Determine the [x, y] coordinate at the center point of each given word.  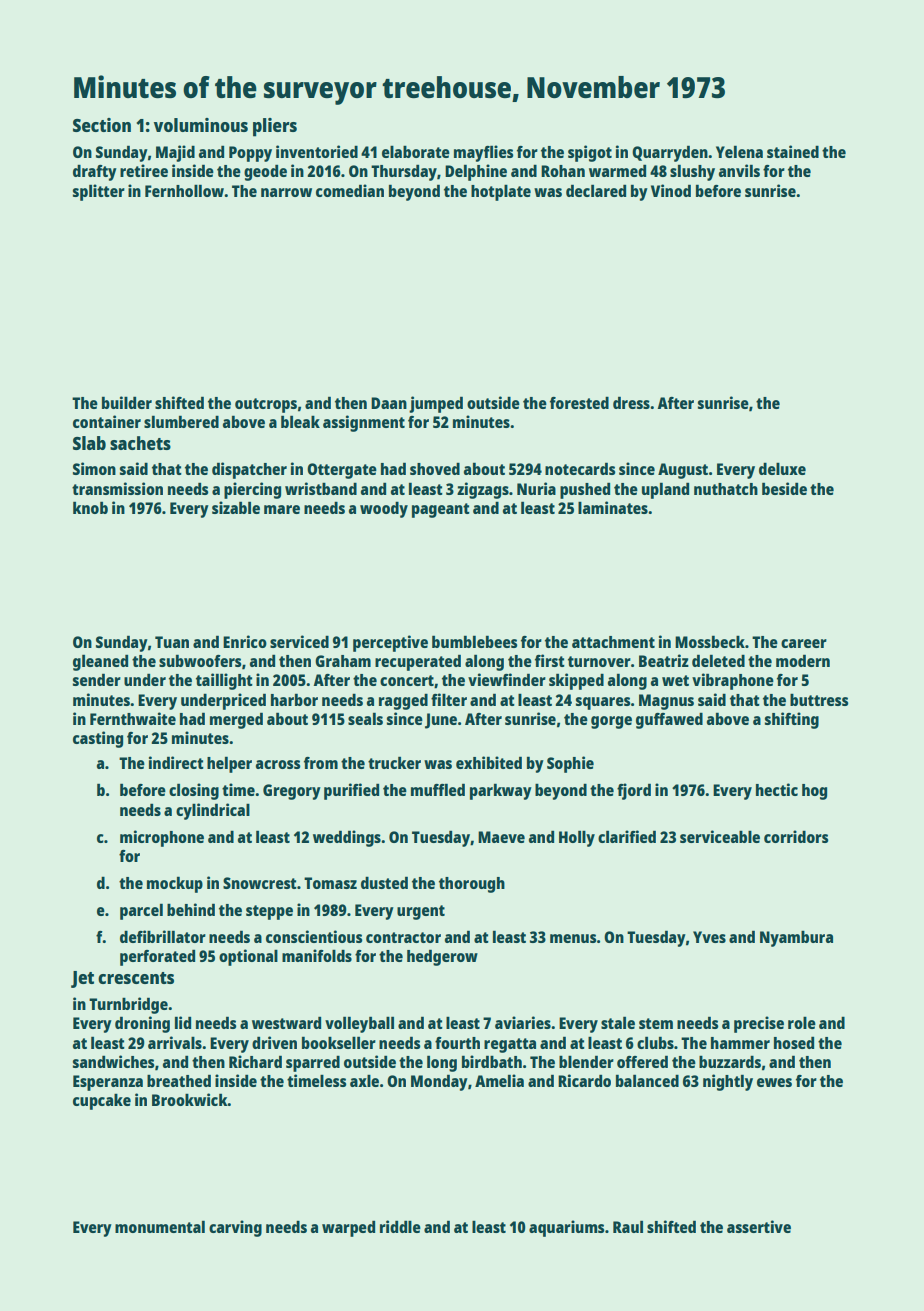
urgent [421, 912]
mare [282, 509]
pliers [275, 127]
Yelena [739, 151]
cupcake [102, 1101]
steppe [269, 912]
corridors [796, 836]
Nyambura [796, 938]
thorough [472, 885]
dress [631, 402]
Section [102, 125]
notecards [580, 468]
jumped [436, 404]
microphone [162, 838]
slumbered [181, 421]
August [683, 471]
